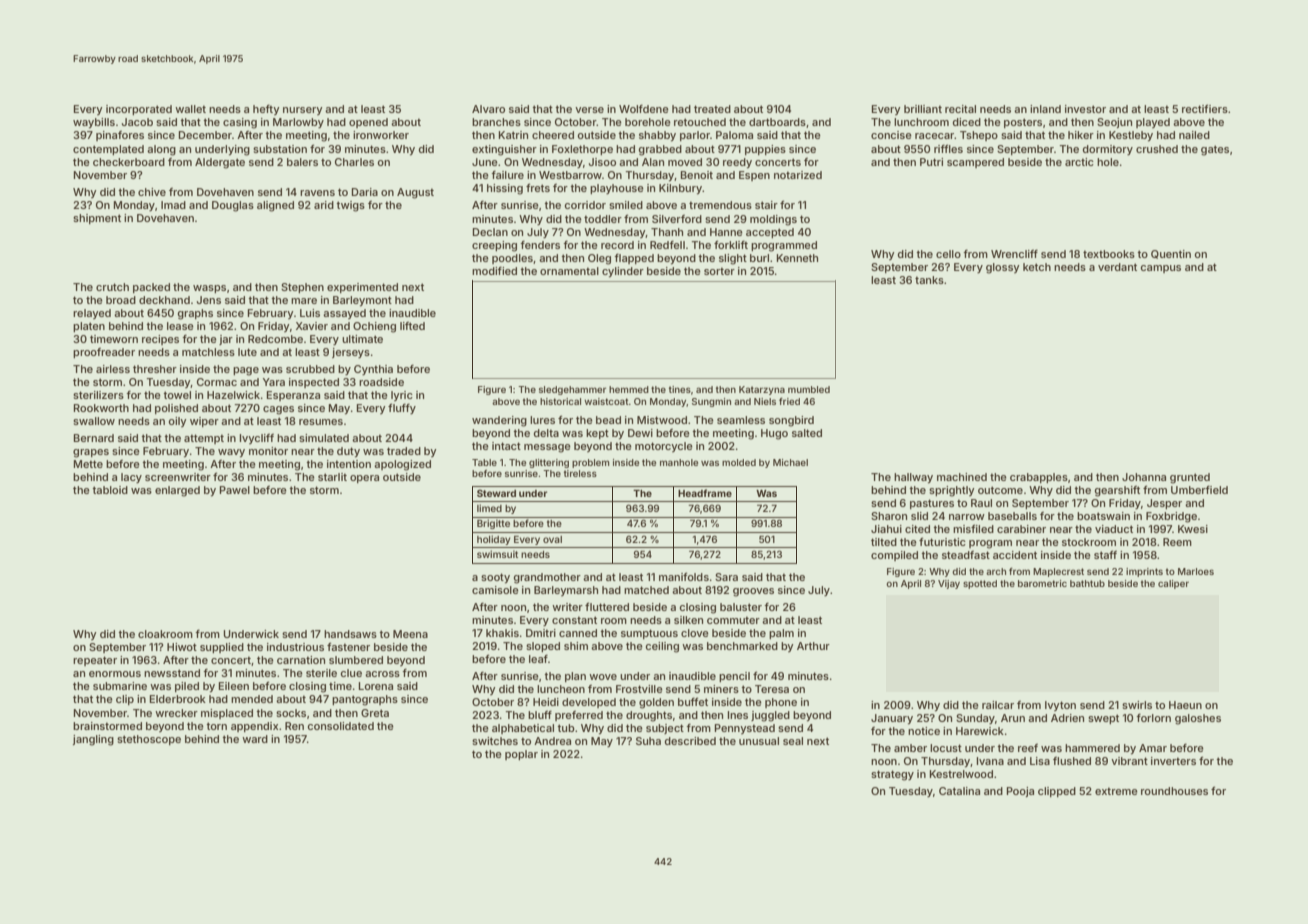 The image size is (1308, 924). Describe the element at coordinates (310, 313) in the page. I see `Luis` at that location.
